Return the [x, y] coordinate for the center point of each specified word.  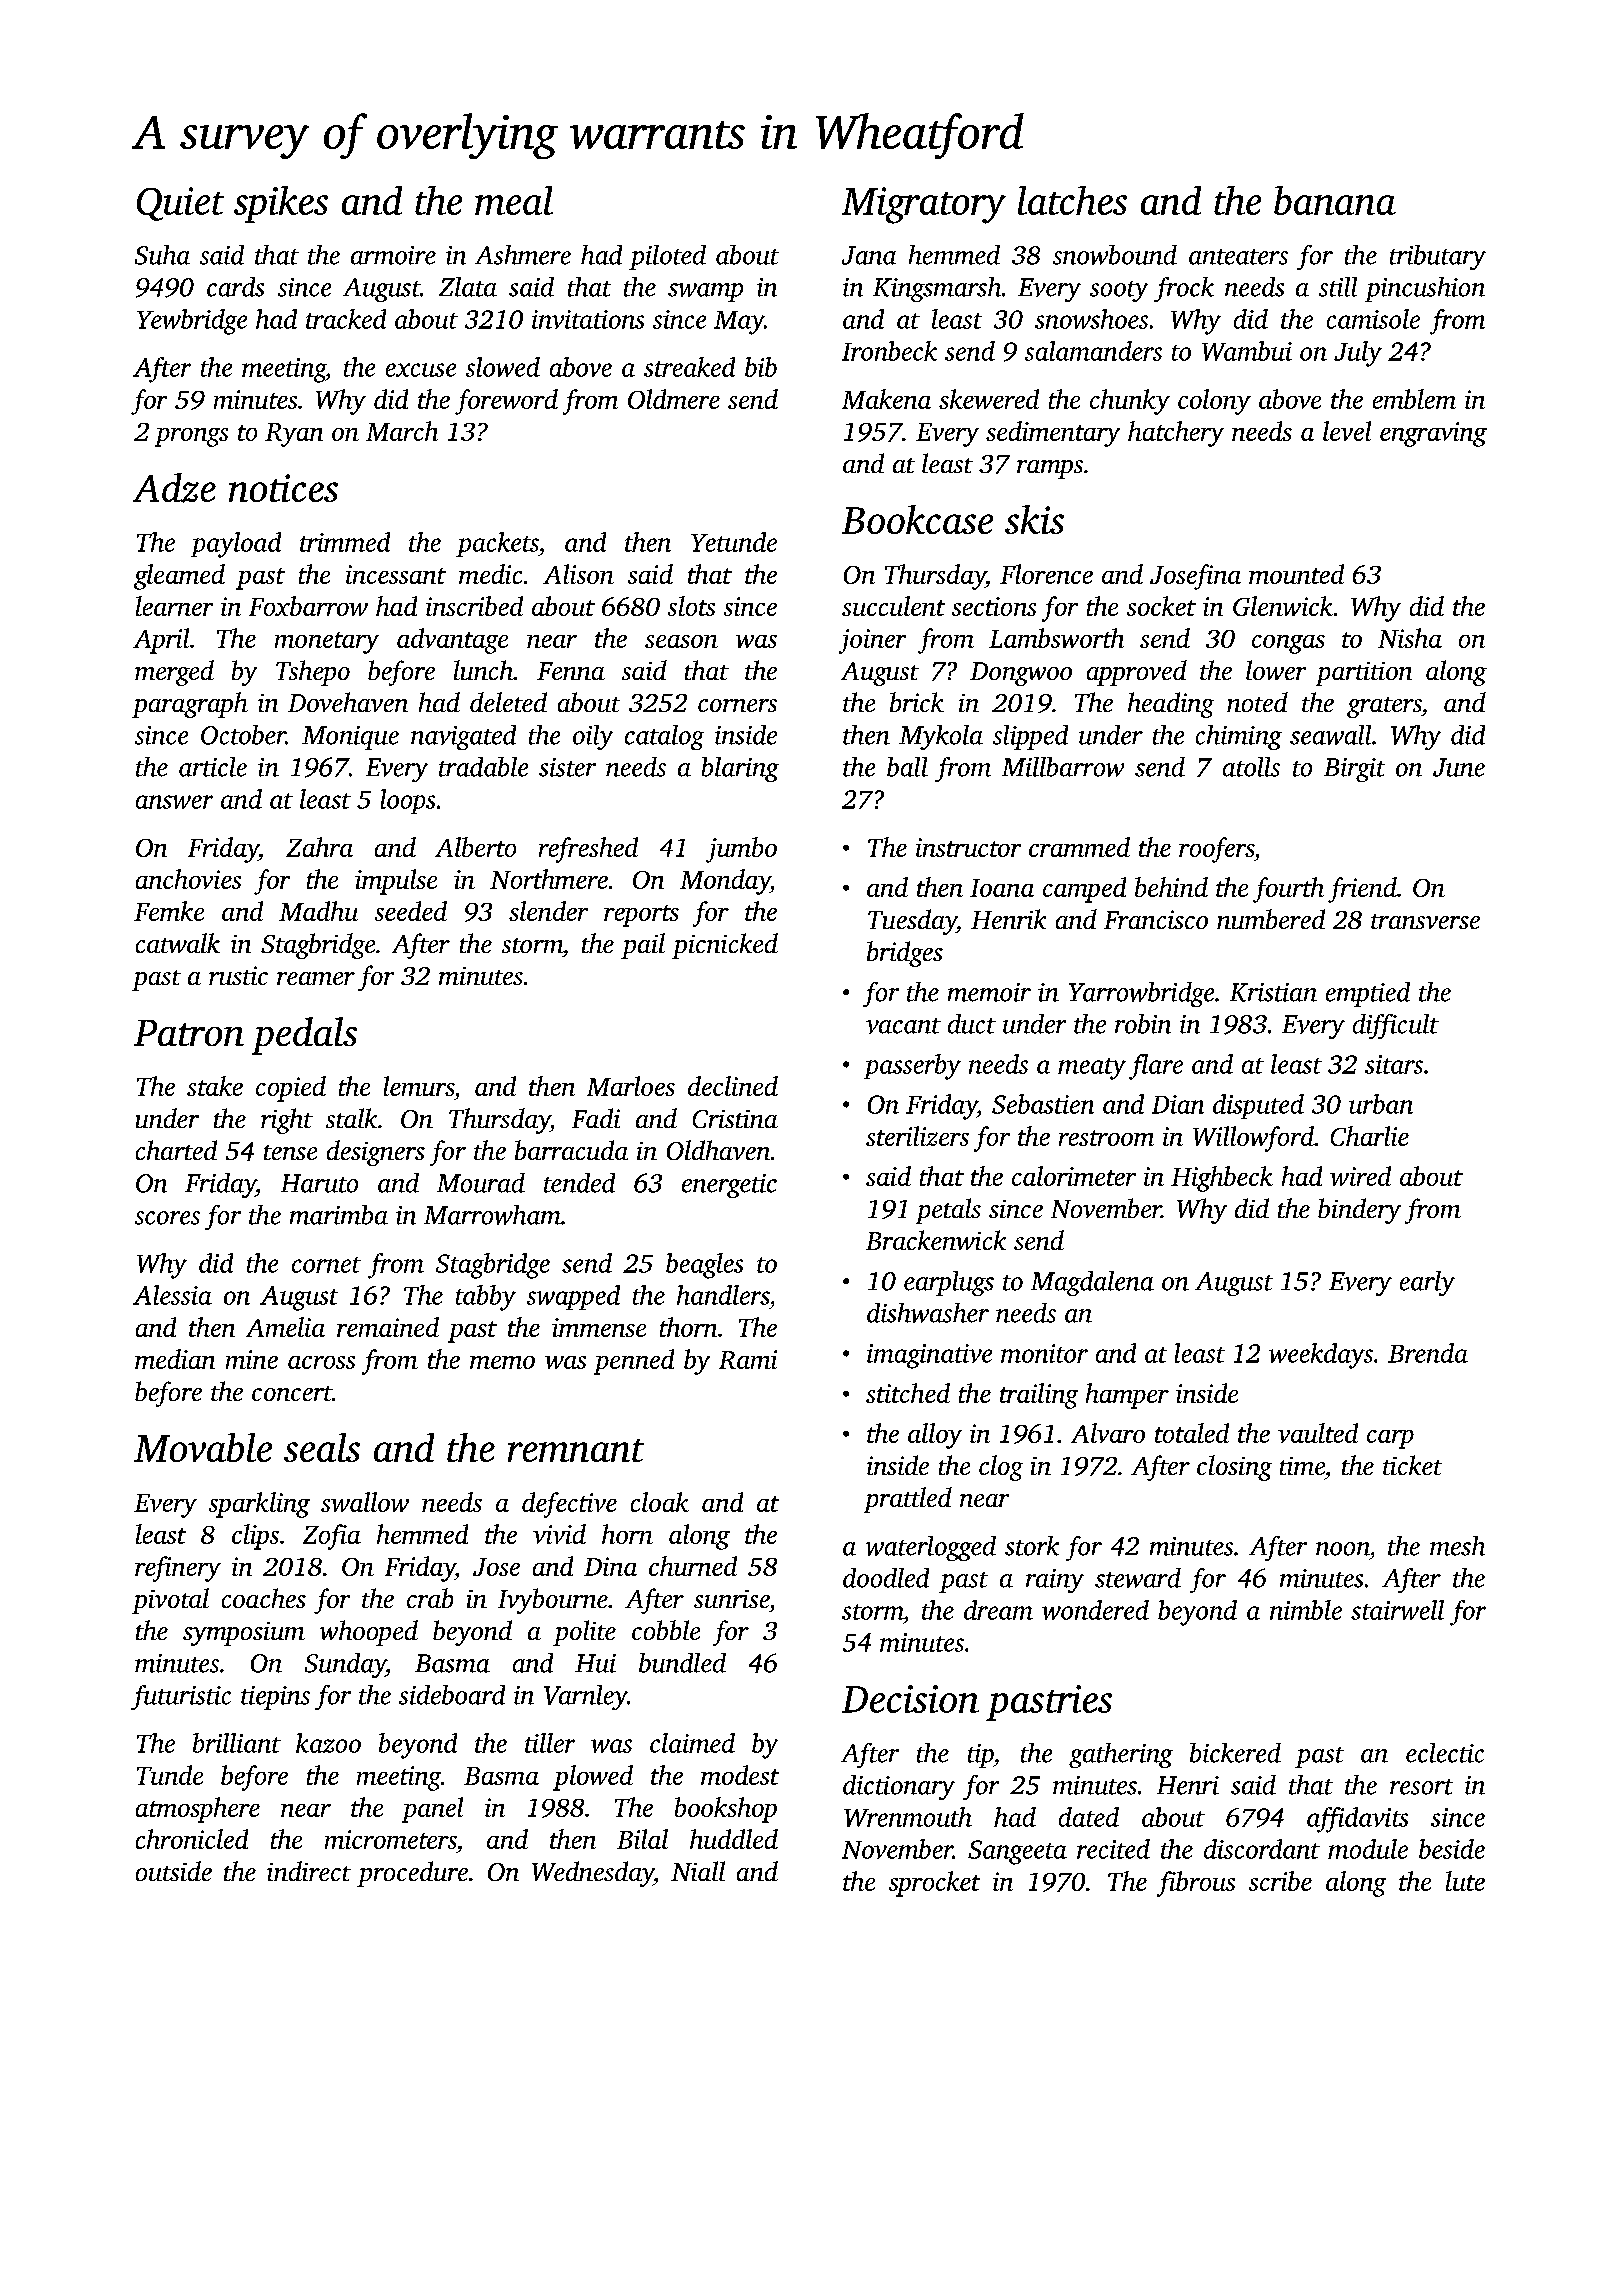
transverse [1425, 921]
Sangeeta [1017, 1852]
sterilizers [917, 1136]
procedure [412, 1874]
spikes [281, 204]
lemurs [419, 1086]
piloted [667, 257]
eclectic [1445, 1753]
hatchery [1176, 434]
